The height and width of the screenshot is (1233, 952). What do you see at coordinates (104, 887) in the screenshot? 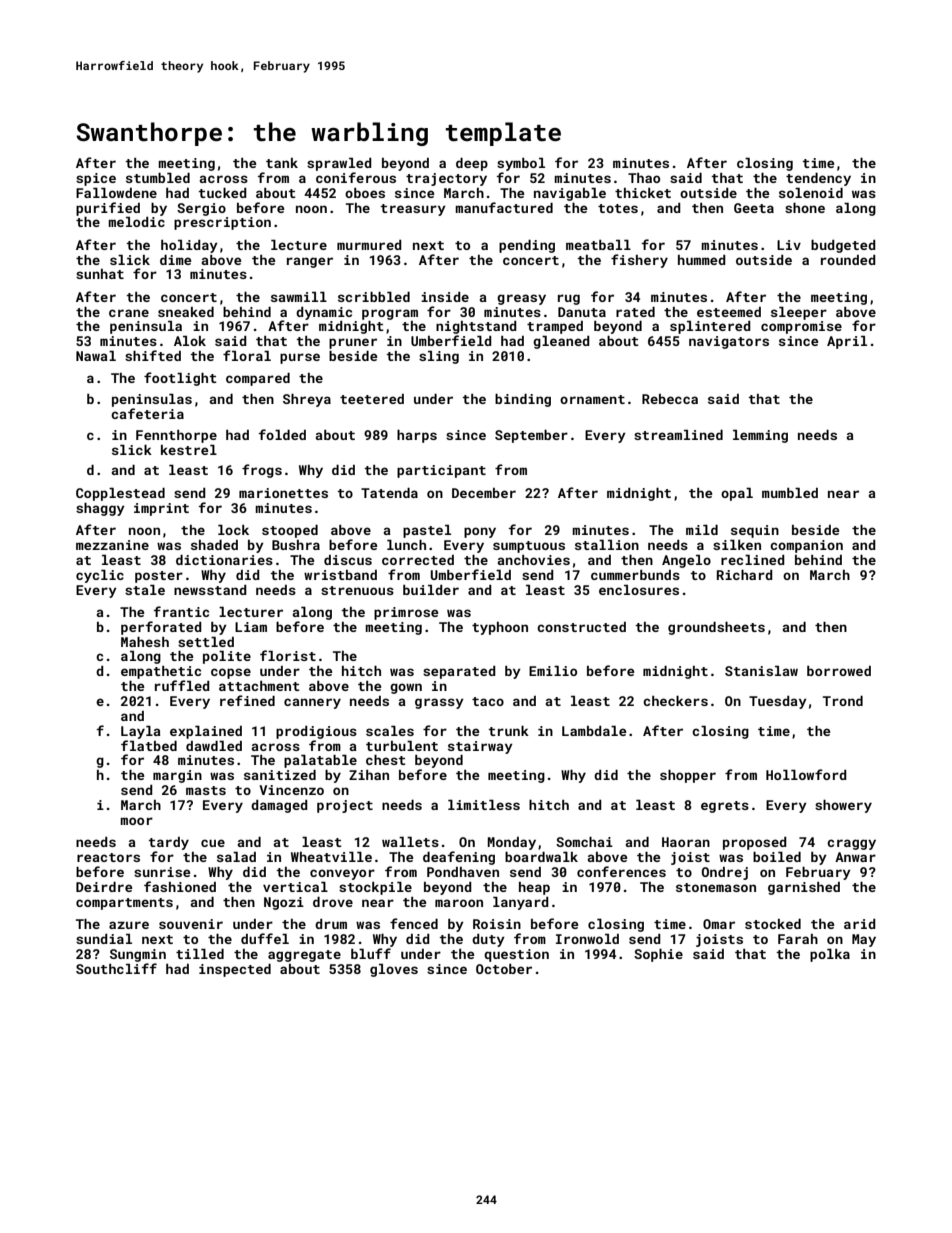
I see `Deirdre` at bounding box center [104, 887].
